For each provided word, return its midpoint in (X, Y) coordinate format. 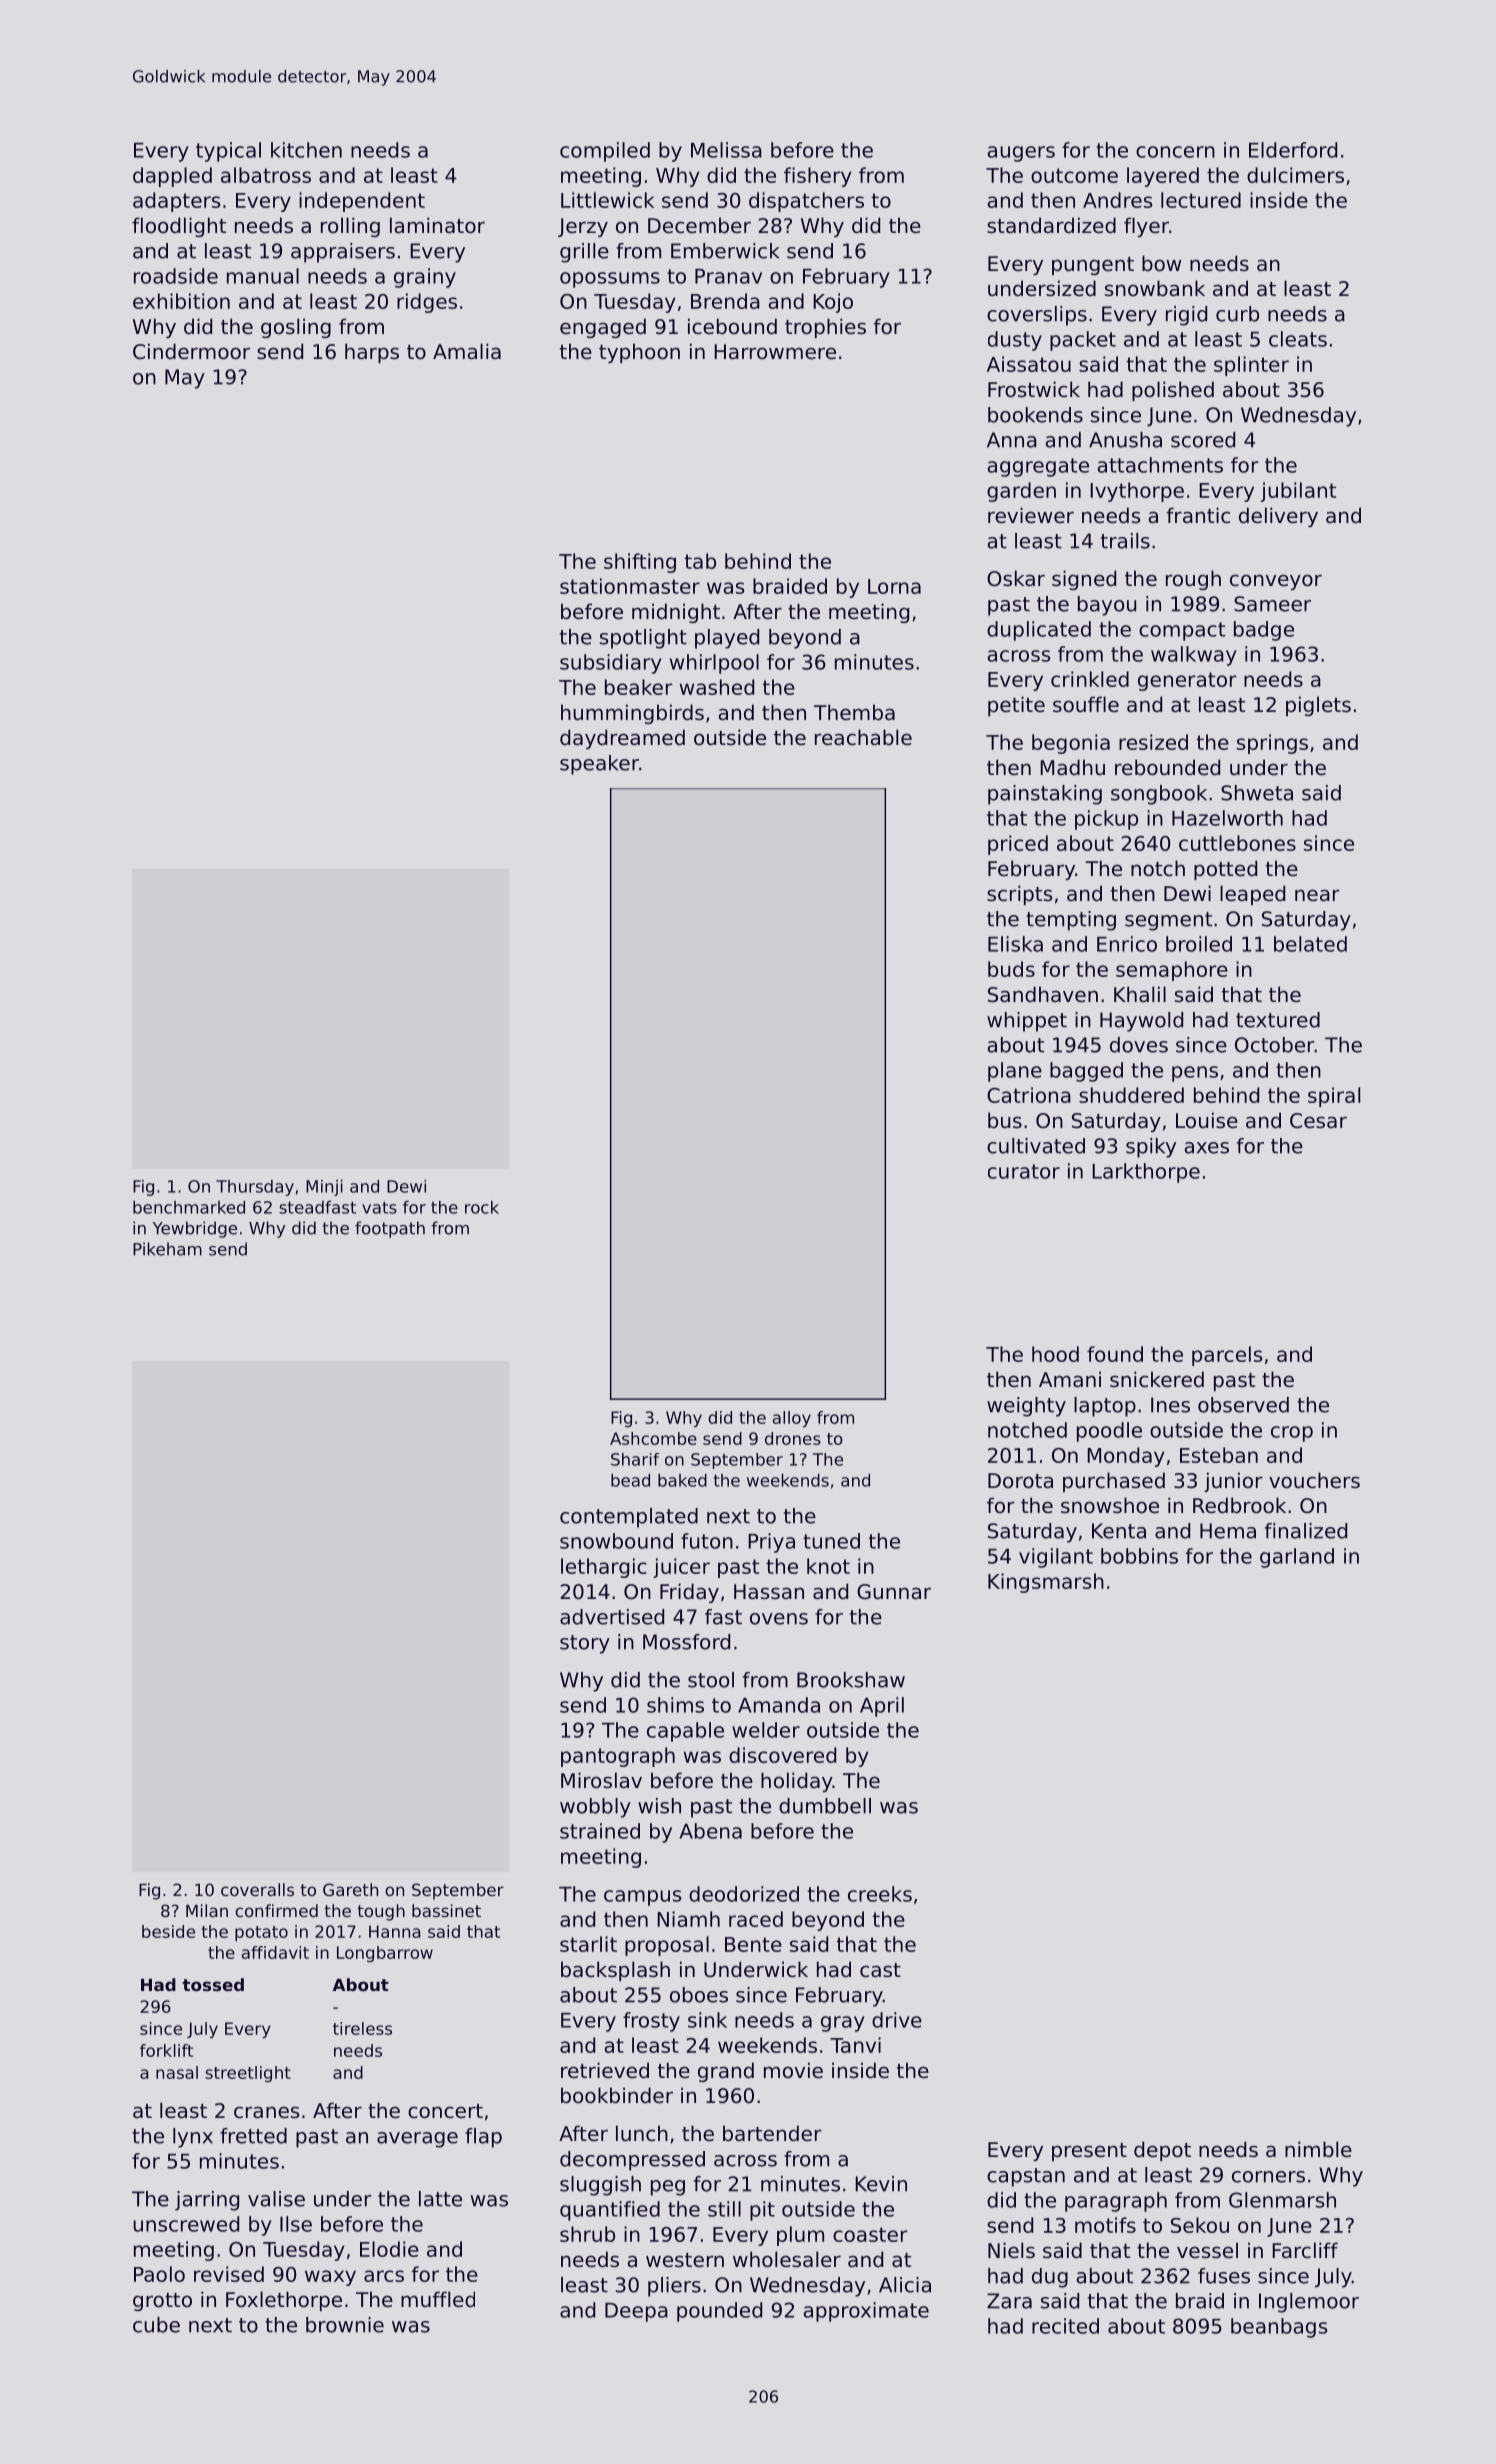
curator (1024, 1171)
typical (228, 152)
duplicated (1039, 631)
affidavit (275, 1952)
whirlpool (714, 664)
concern (1175, 152)
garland (1297, 1558)
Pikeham (167, 1249)
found (1115, 1354)
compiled (605, 152)
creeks (880, 1894)
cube (156, 2325)
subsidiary (611, 664)
